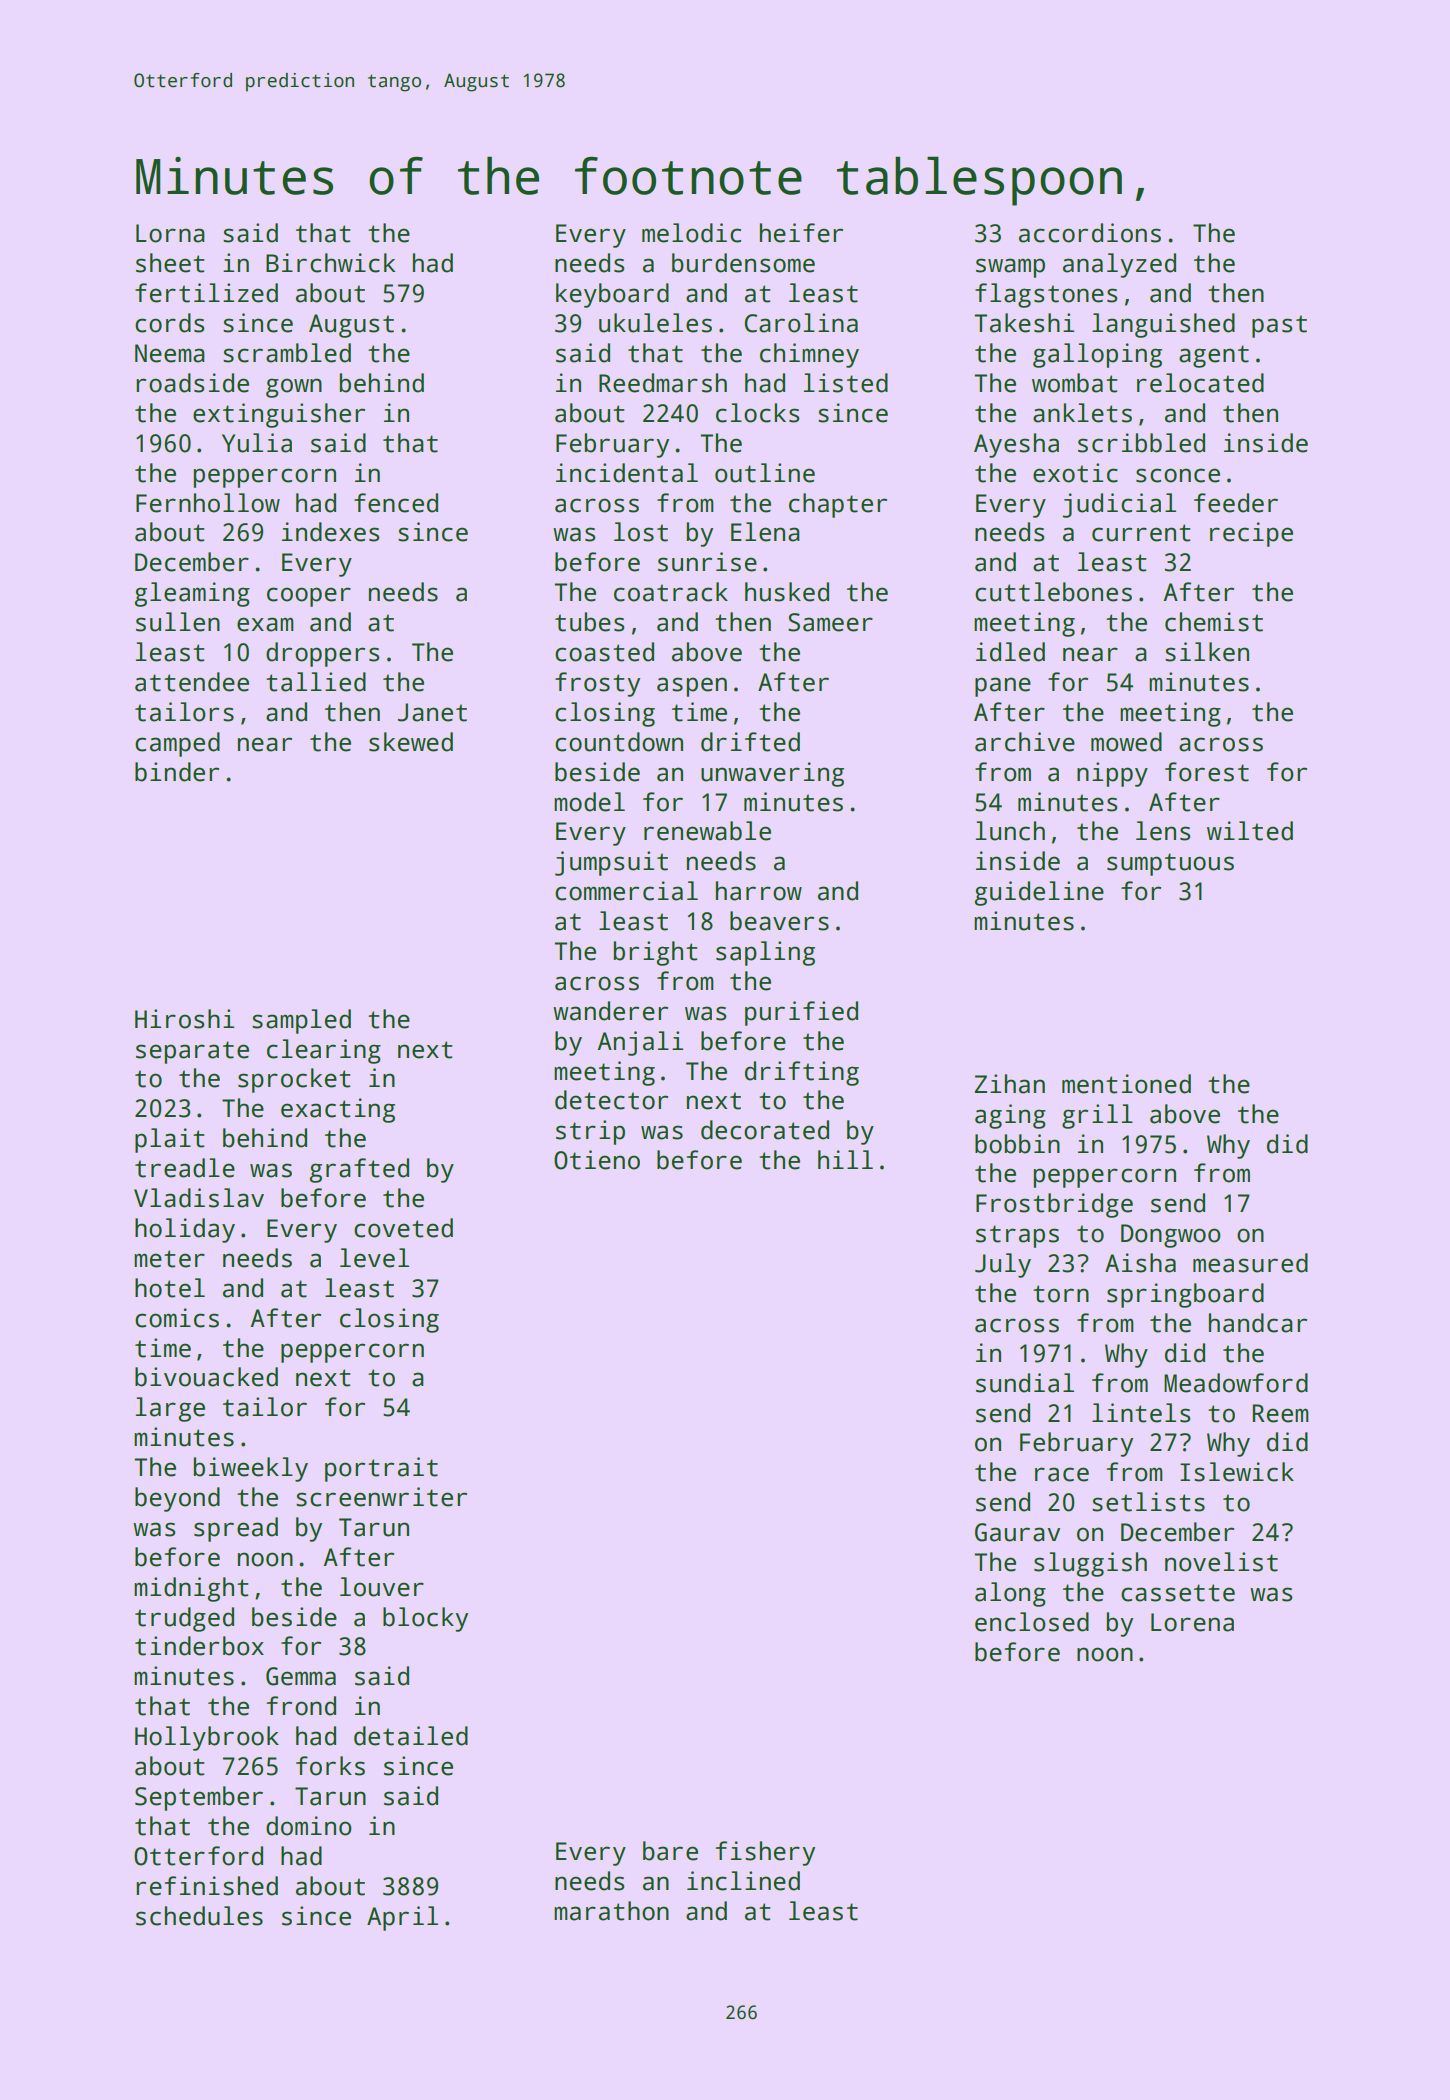 This page has width=1450, height=2100. I want to click on skewed, so click(411, 742).
